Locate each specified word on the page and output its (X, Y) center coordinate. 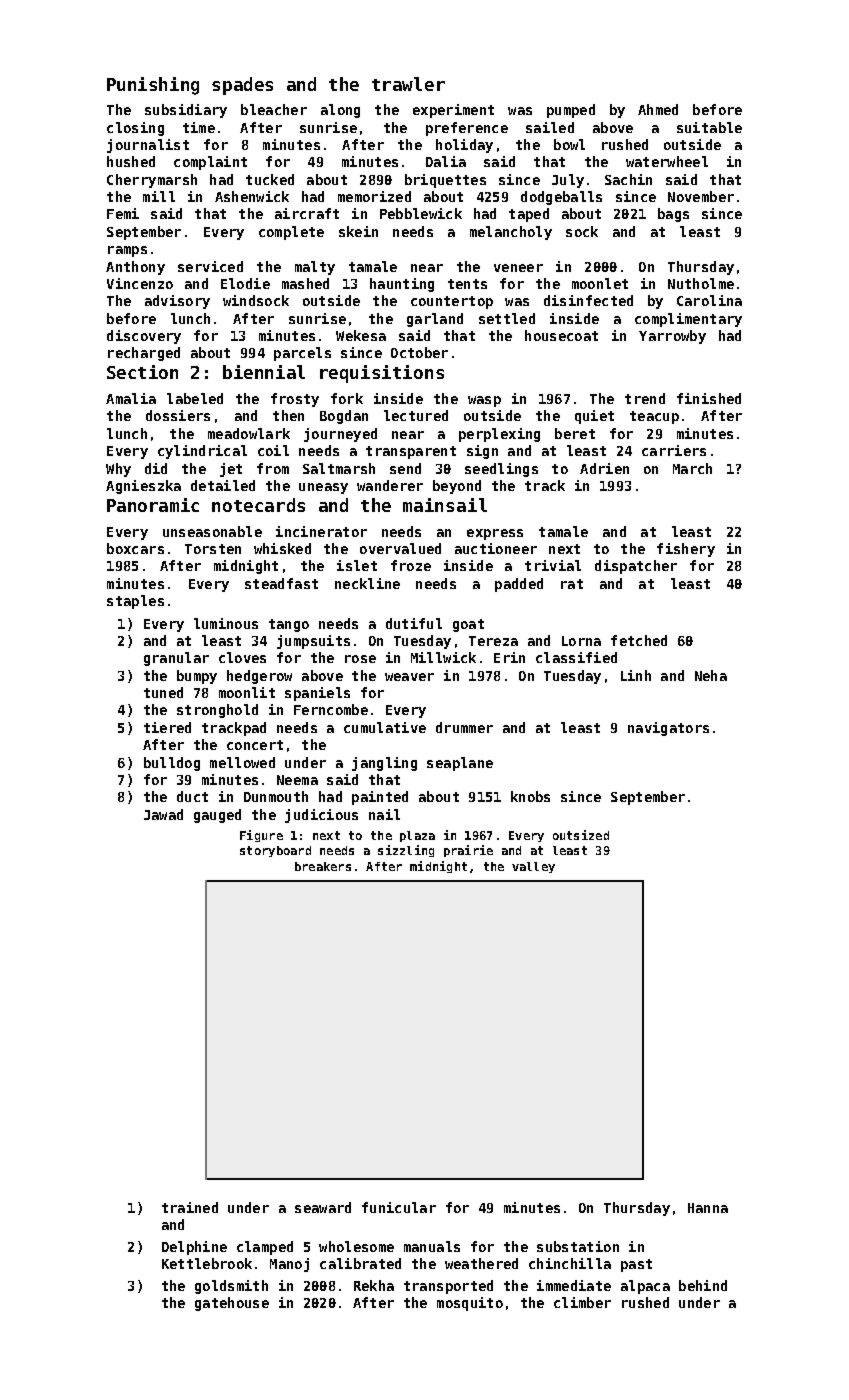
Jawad (163, 814)
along (340, 111)
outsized (581, 835)
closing (135, 129)
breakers (323, 866)
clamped (265, 1248)
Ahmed (658, 109)
